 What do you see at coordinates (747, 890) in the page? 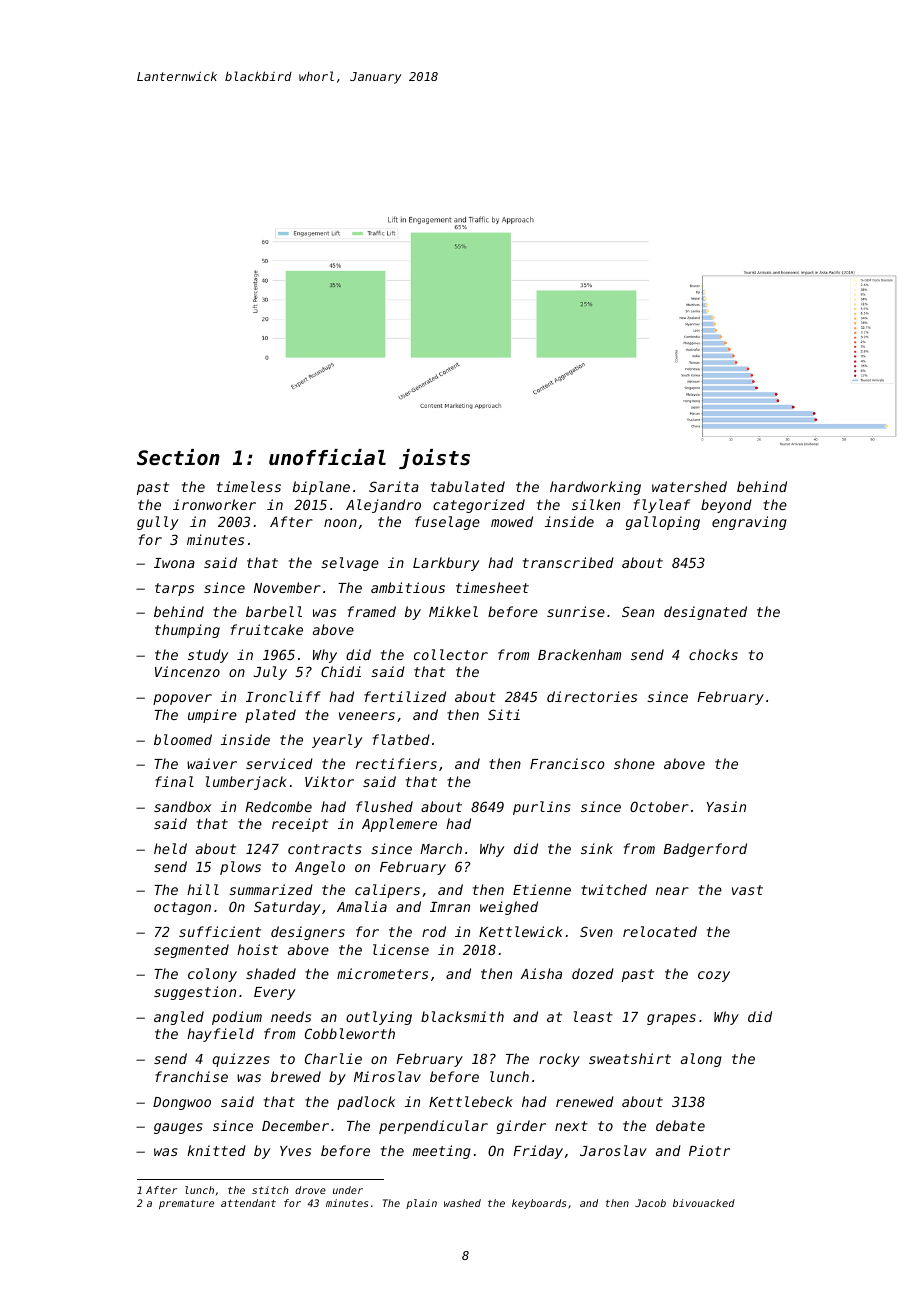
I see `vast` at bounding box center [747, 890].
